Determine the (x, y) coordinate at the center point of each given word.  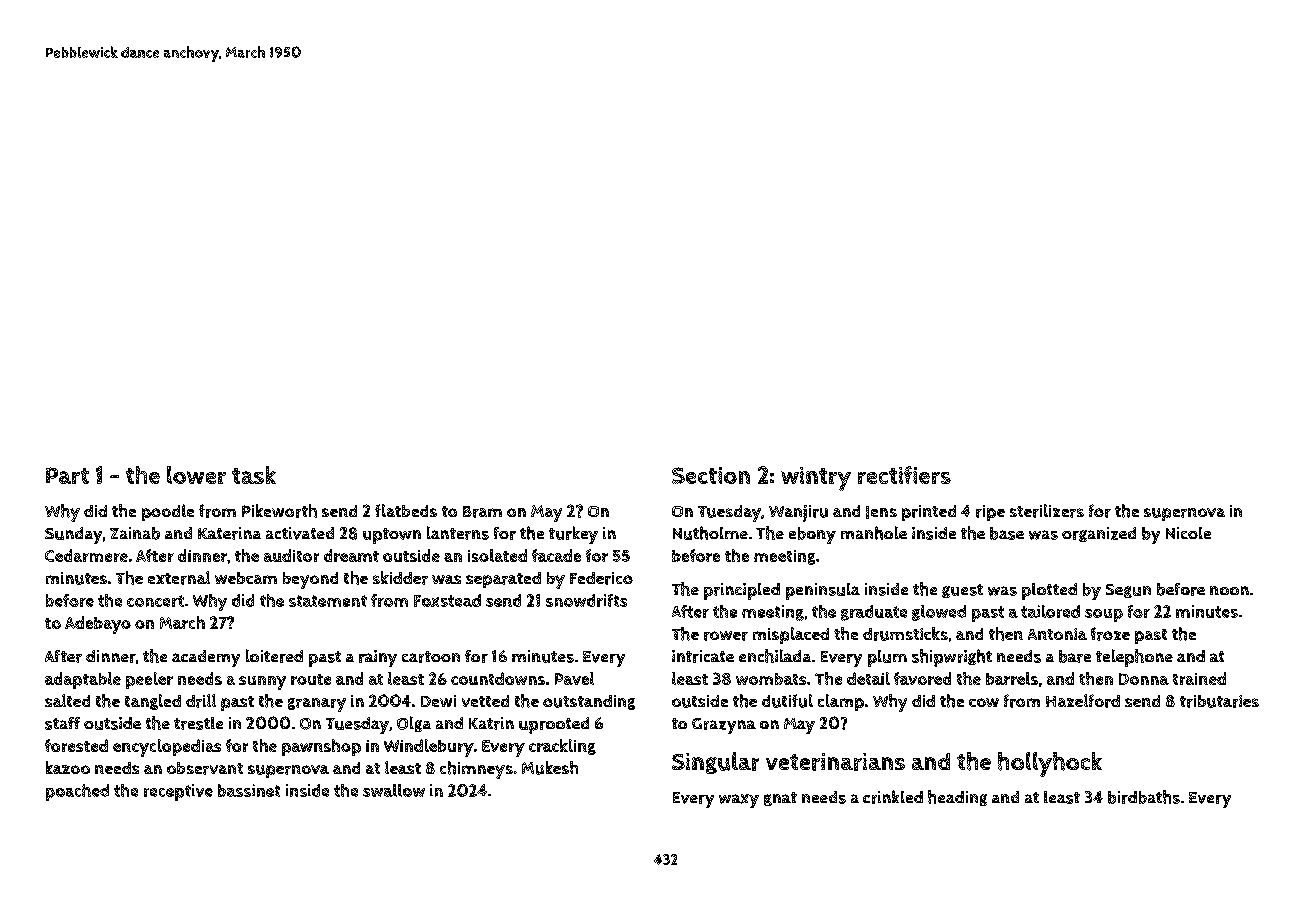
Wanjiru (798, 513)
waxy (739, 801)
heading (957, 798)
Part (67, 475)
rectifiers (904, 475)
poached (77, 792)
